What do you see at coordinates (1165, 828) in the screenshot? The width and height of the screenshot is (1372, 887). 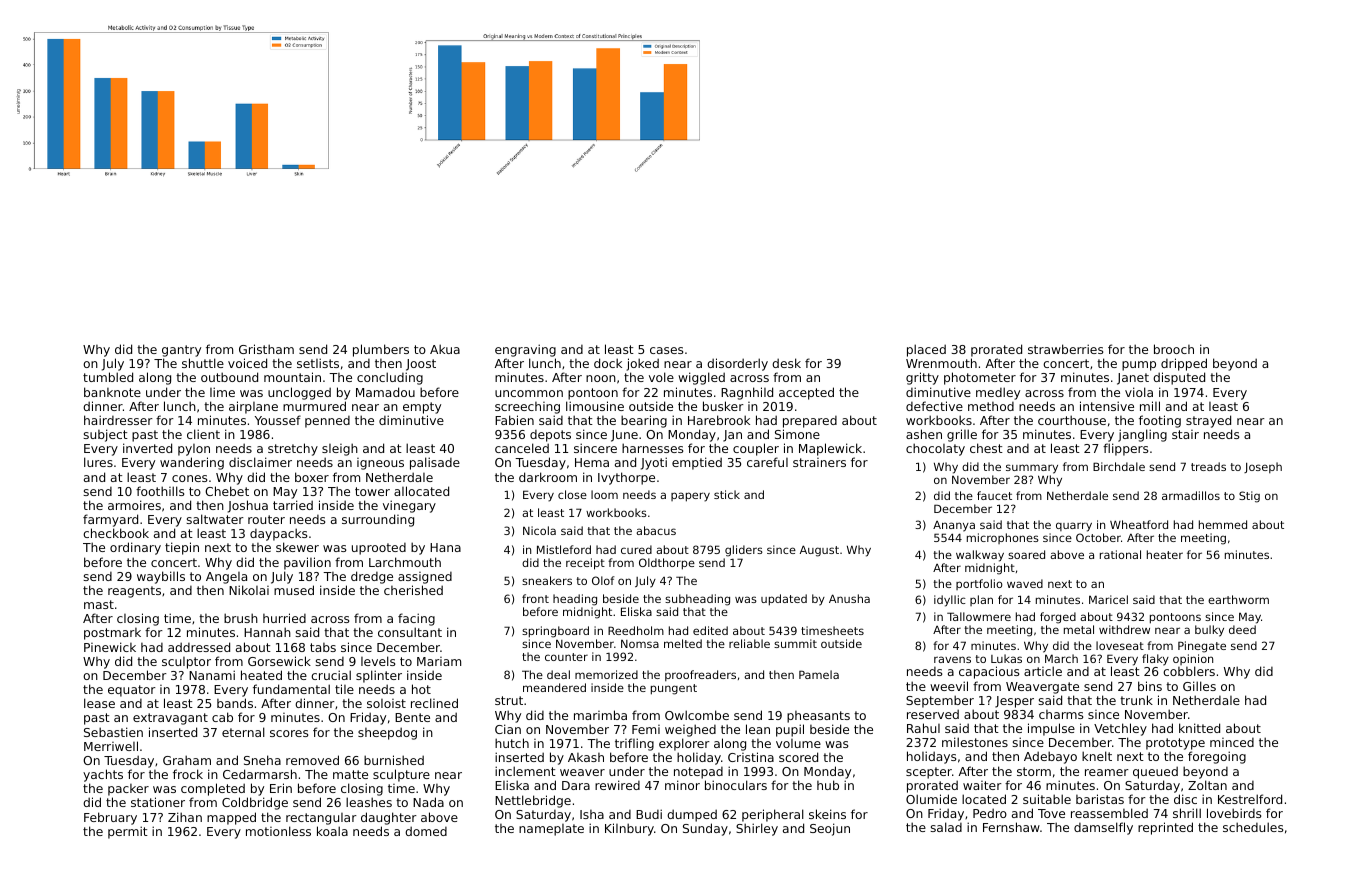 I see `reprinted` at bounding box center [1165, 828].
